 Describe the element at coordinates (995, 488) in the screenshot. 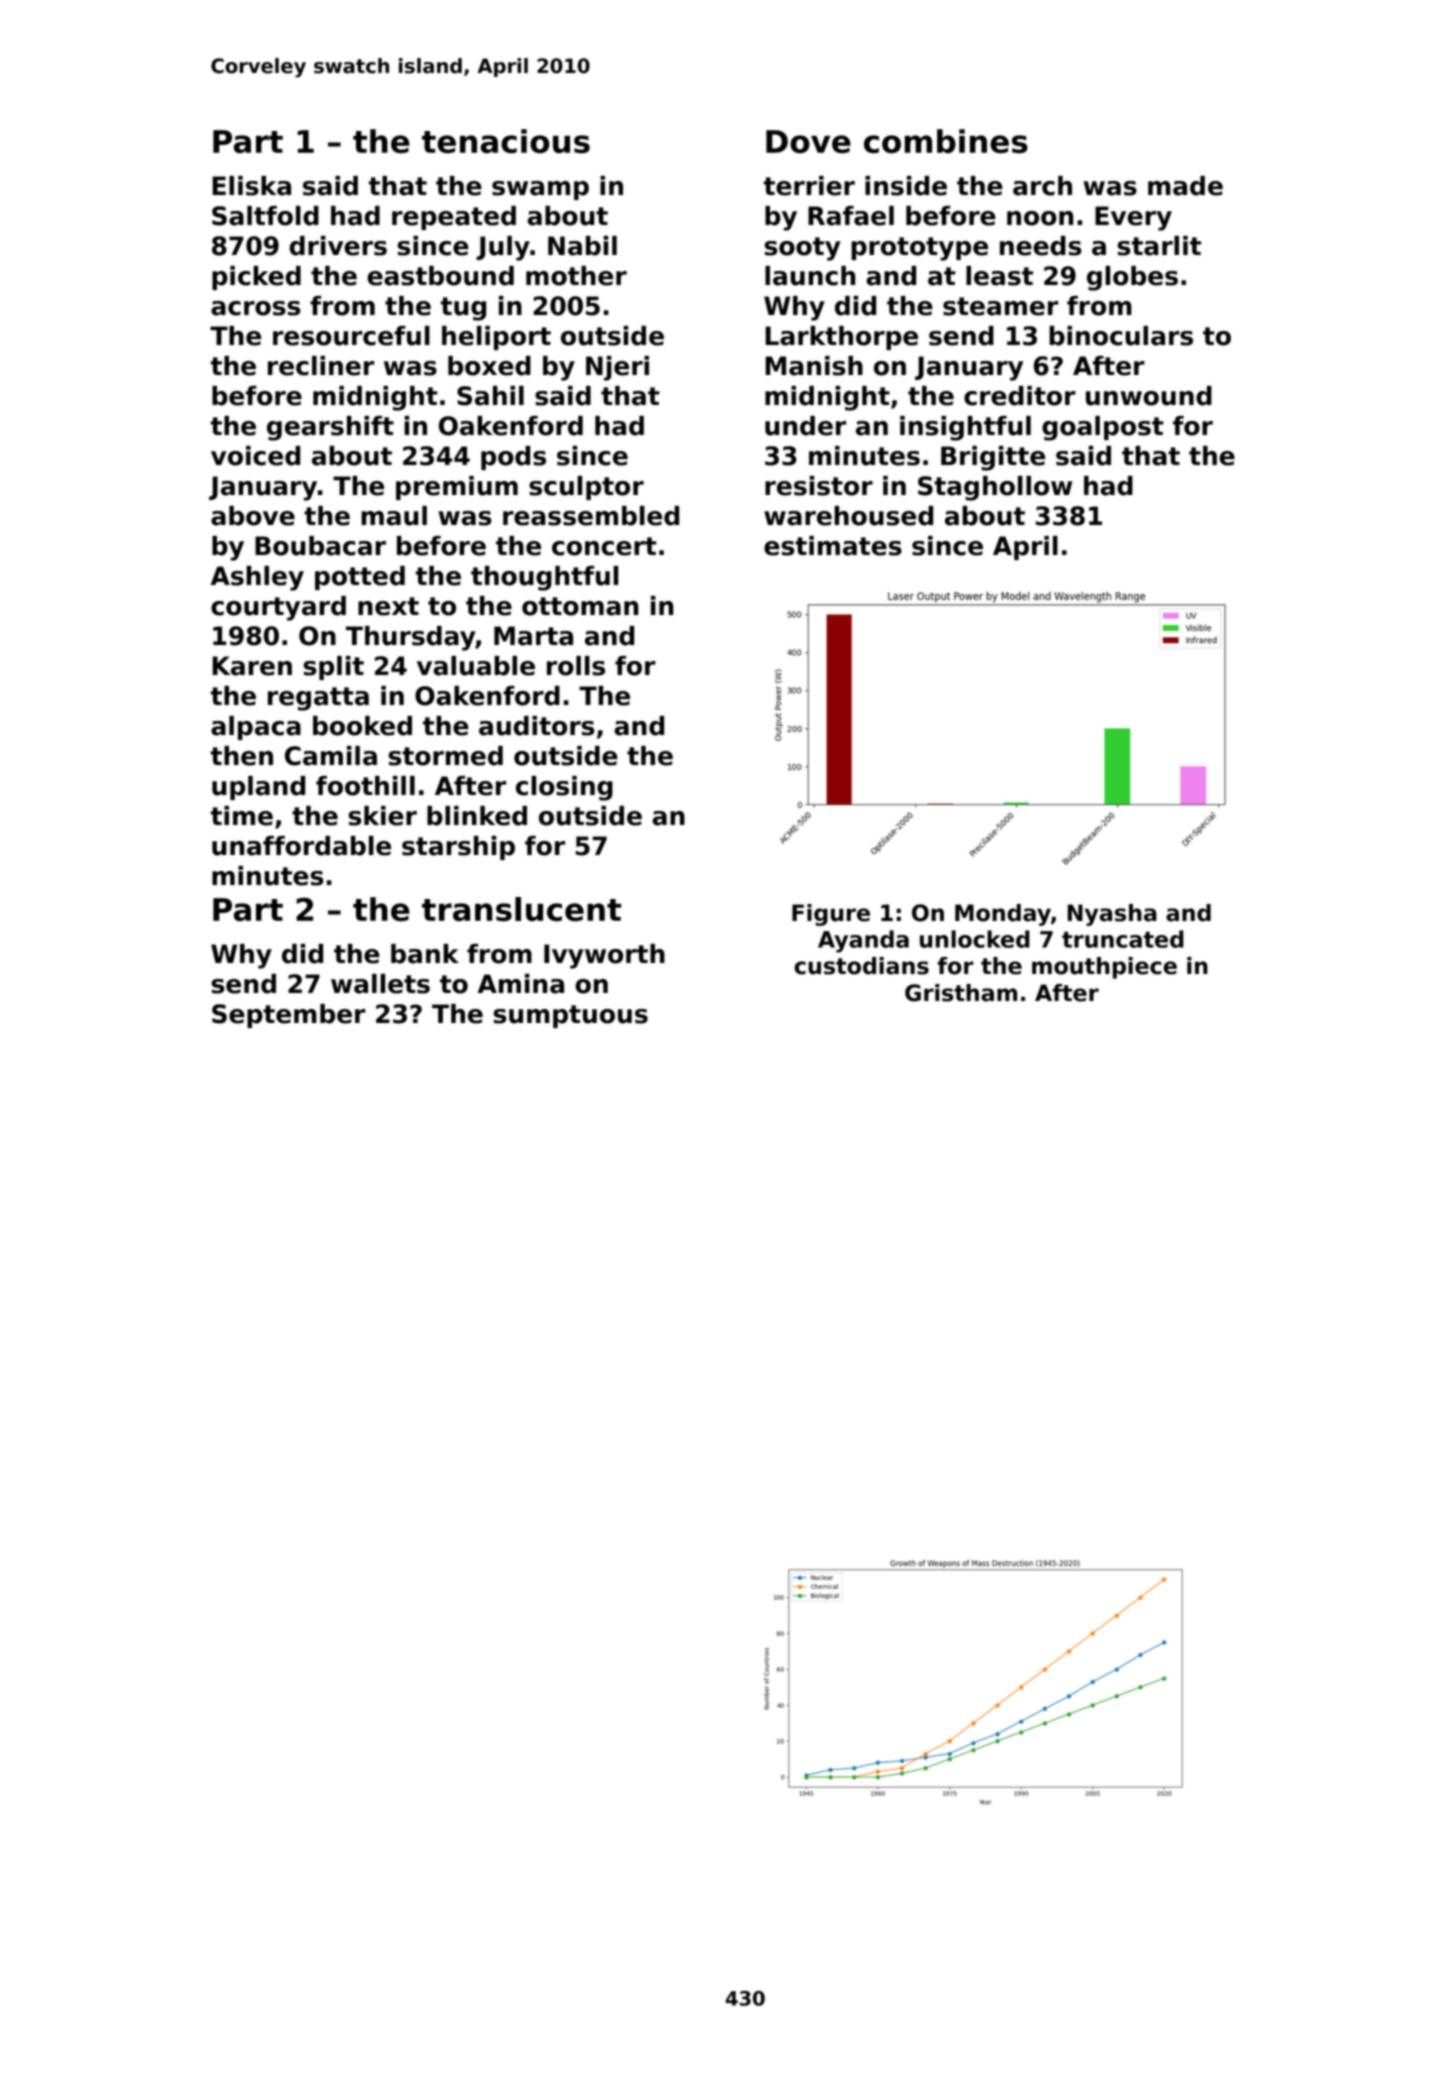

I see `Staghollow` at that location.
